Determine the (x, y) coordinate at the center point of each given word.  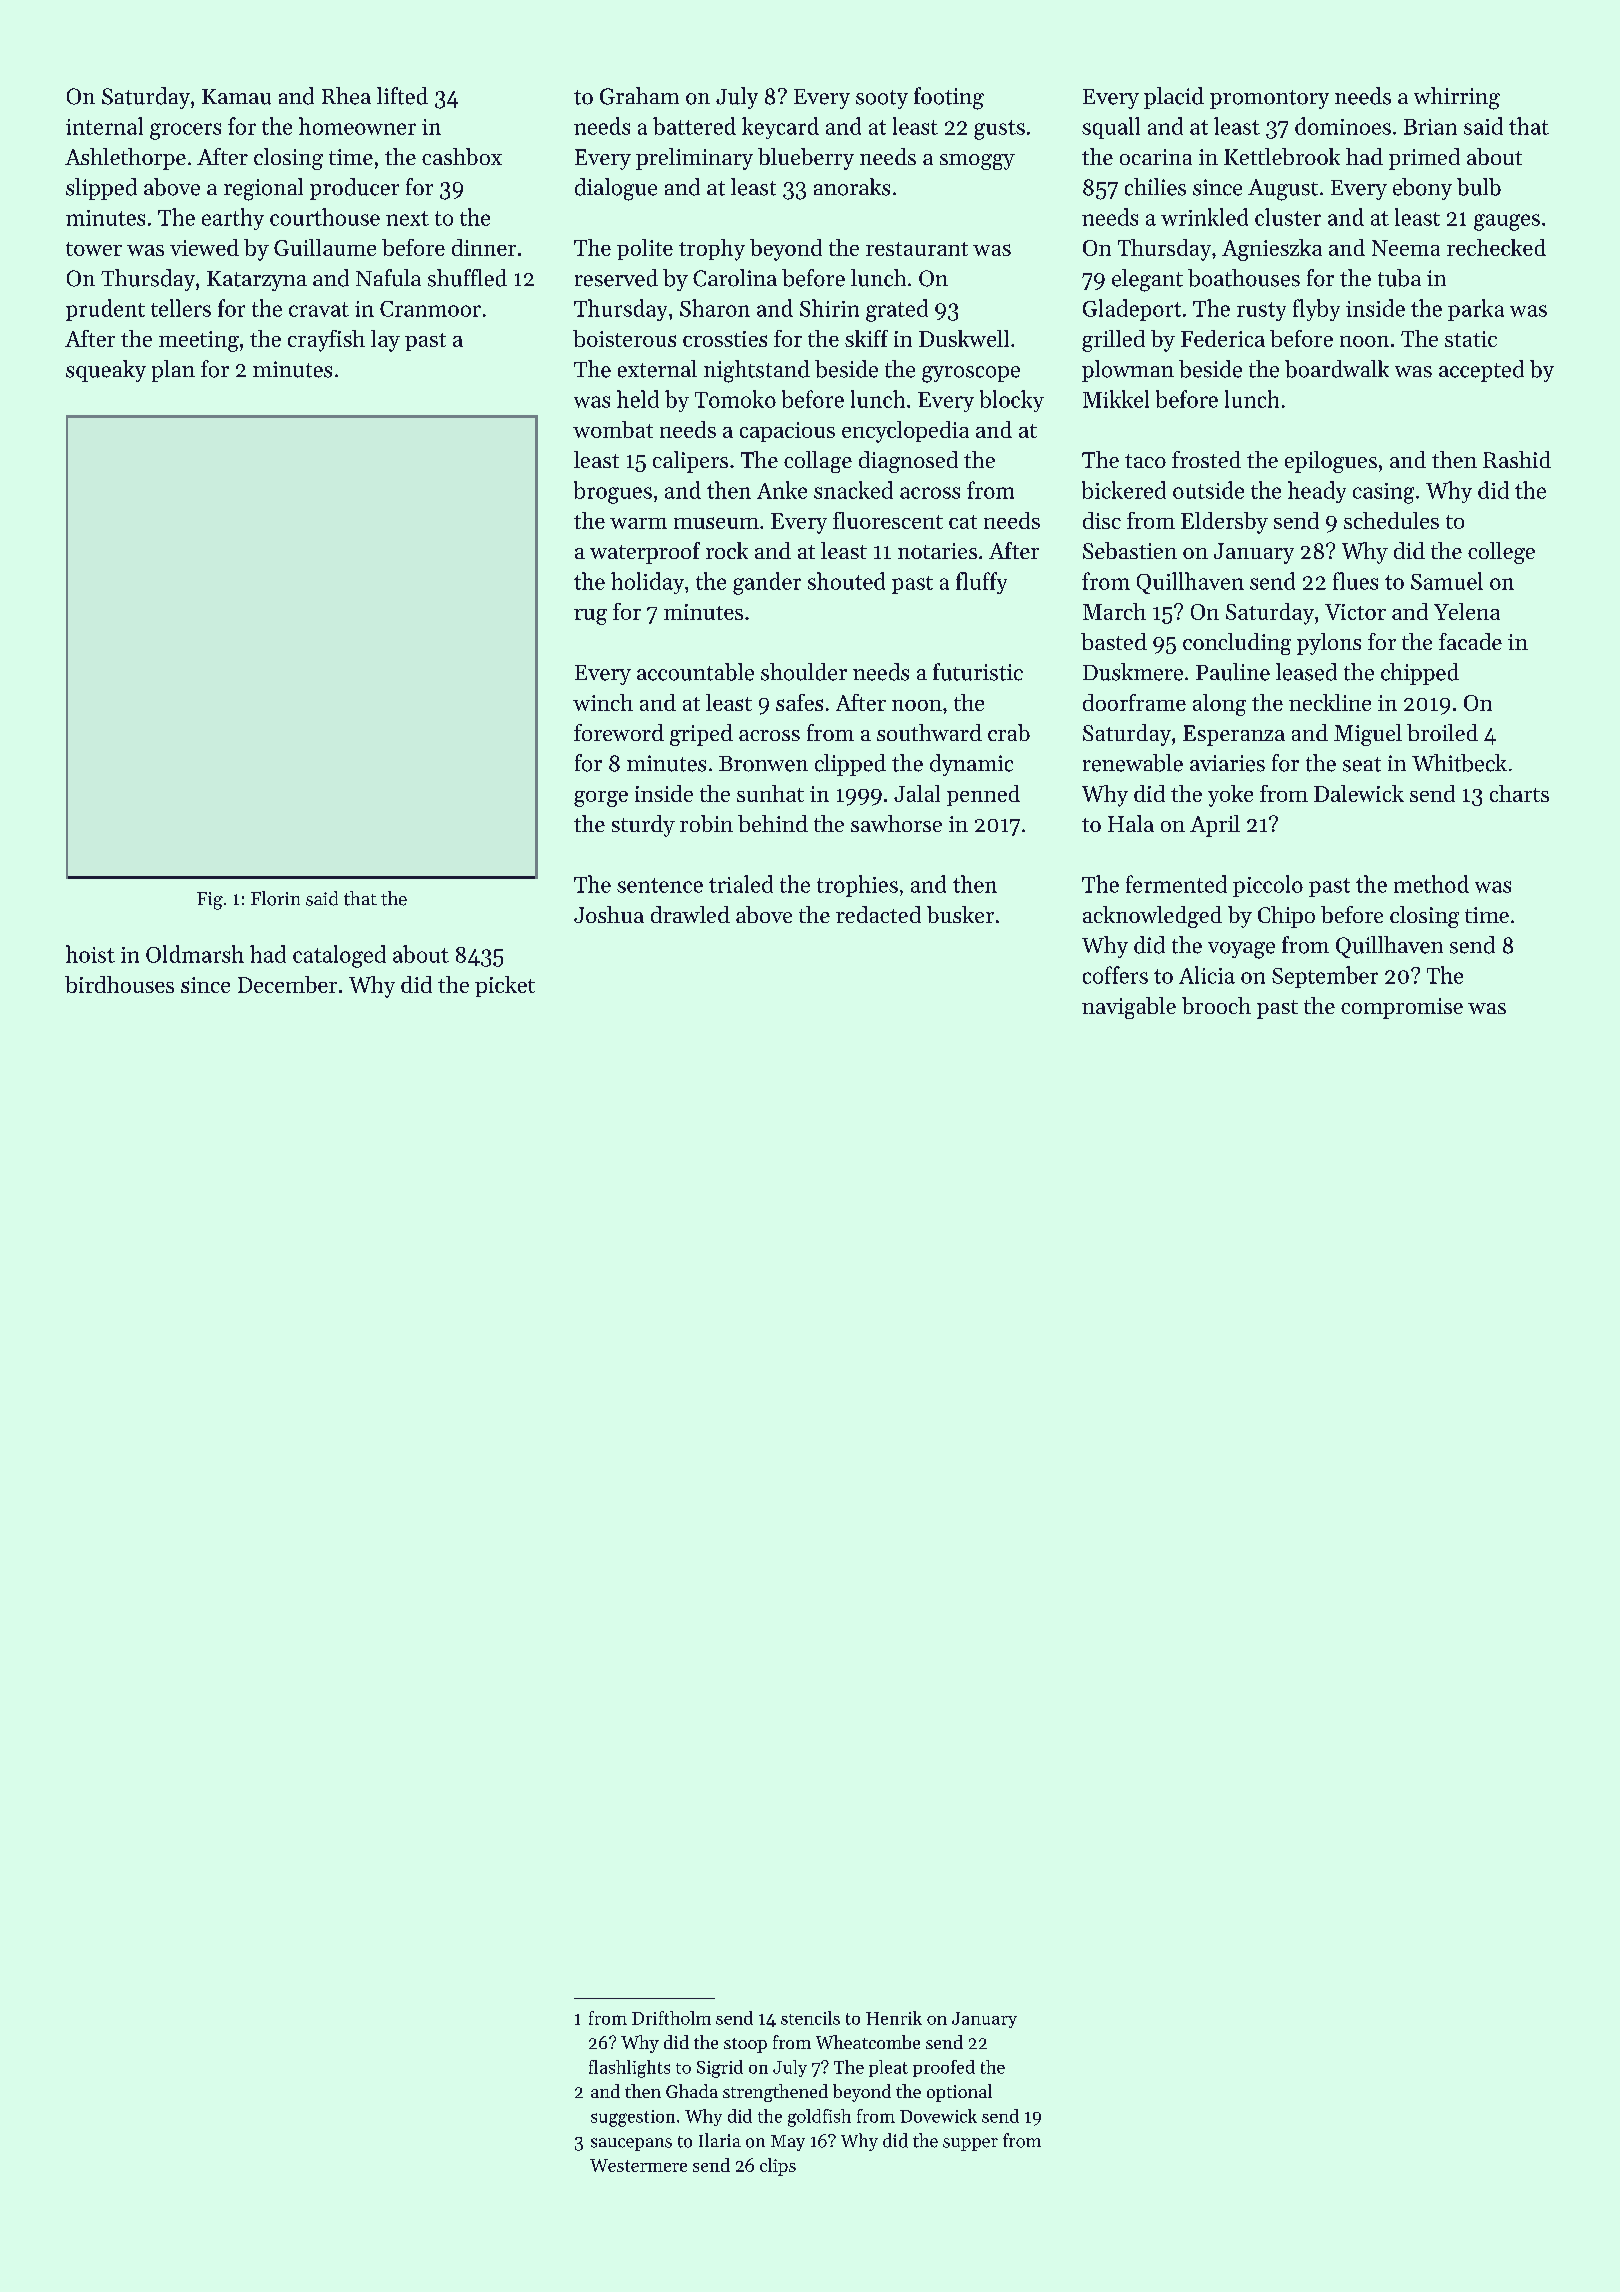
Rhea (346, 96)
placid (1174, 98)
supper (970, 2144)
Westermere (638, 2165)
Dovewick (938, 2116)
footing (949, 98)
